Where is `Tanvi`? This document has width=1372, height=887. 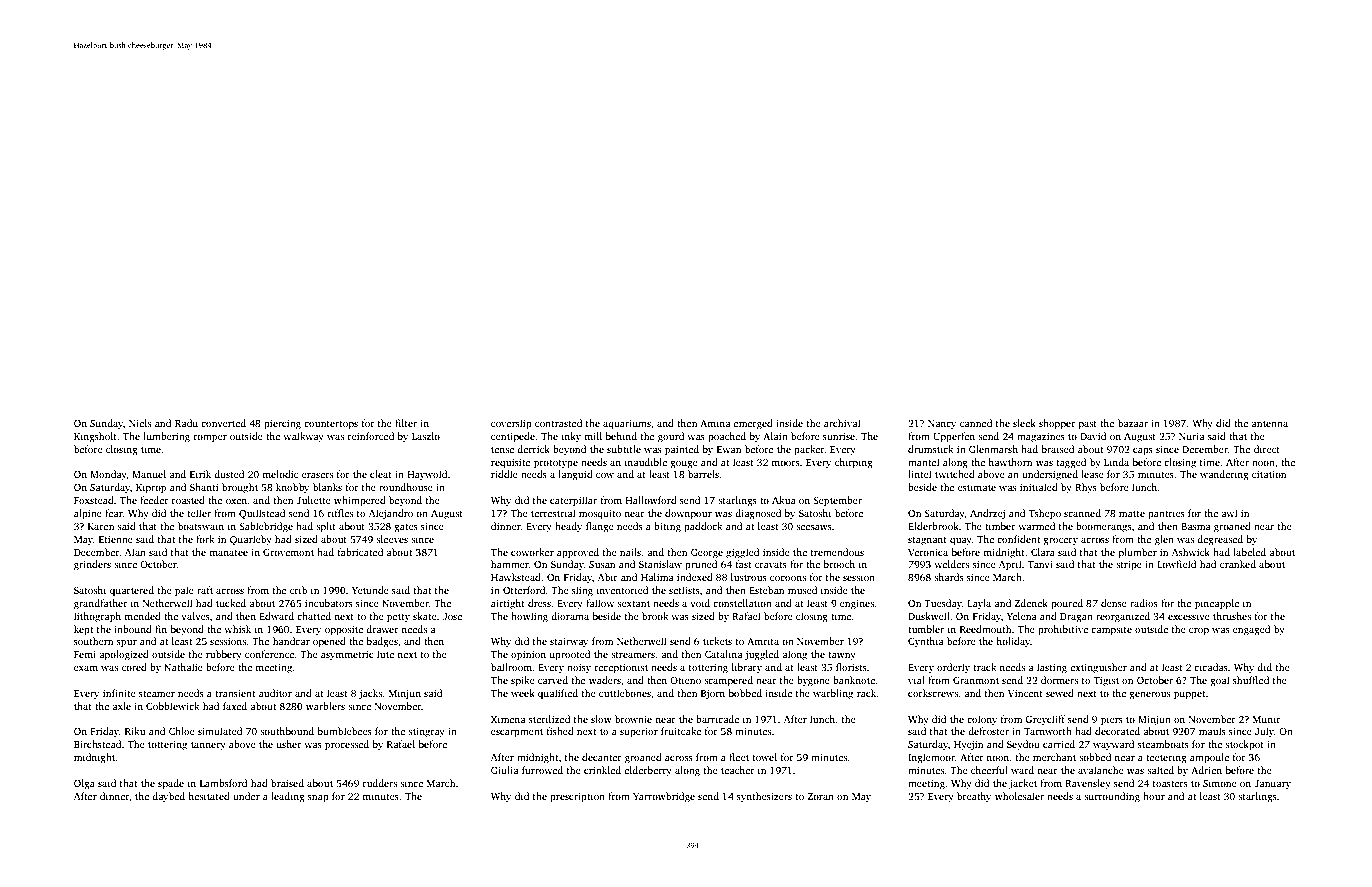 Tanvi is located at coordinates (1040, 564).
